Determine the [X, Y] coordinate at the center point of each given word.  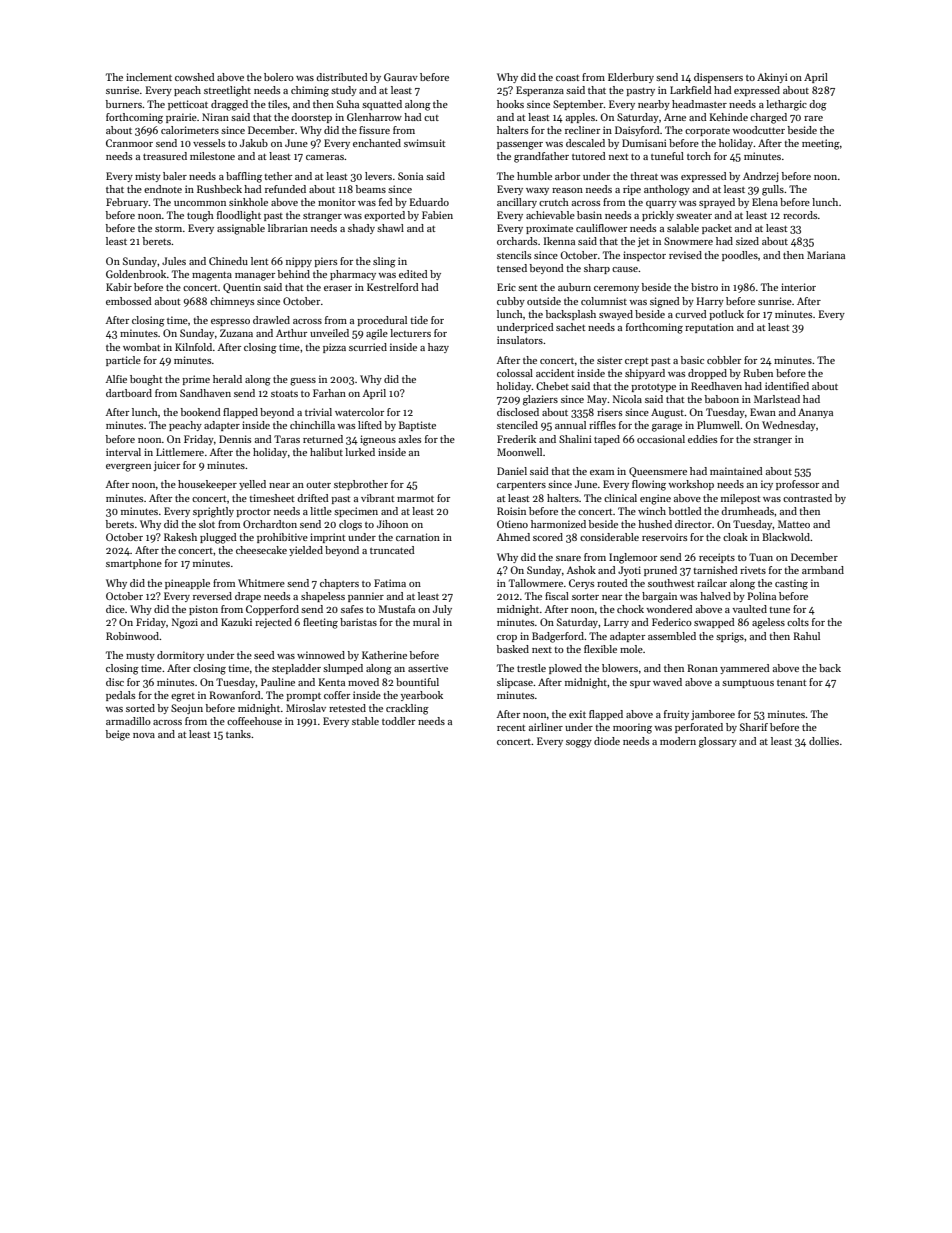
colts [798, 622]
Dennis [235, 439]
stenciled [517, 425]
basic [692, 360]
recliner [582, 130]
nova [144, 735]
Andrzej [760, 177]
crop [507, 638]
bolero [279, 77]
